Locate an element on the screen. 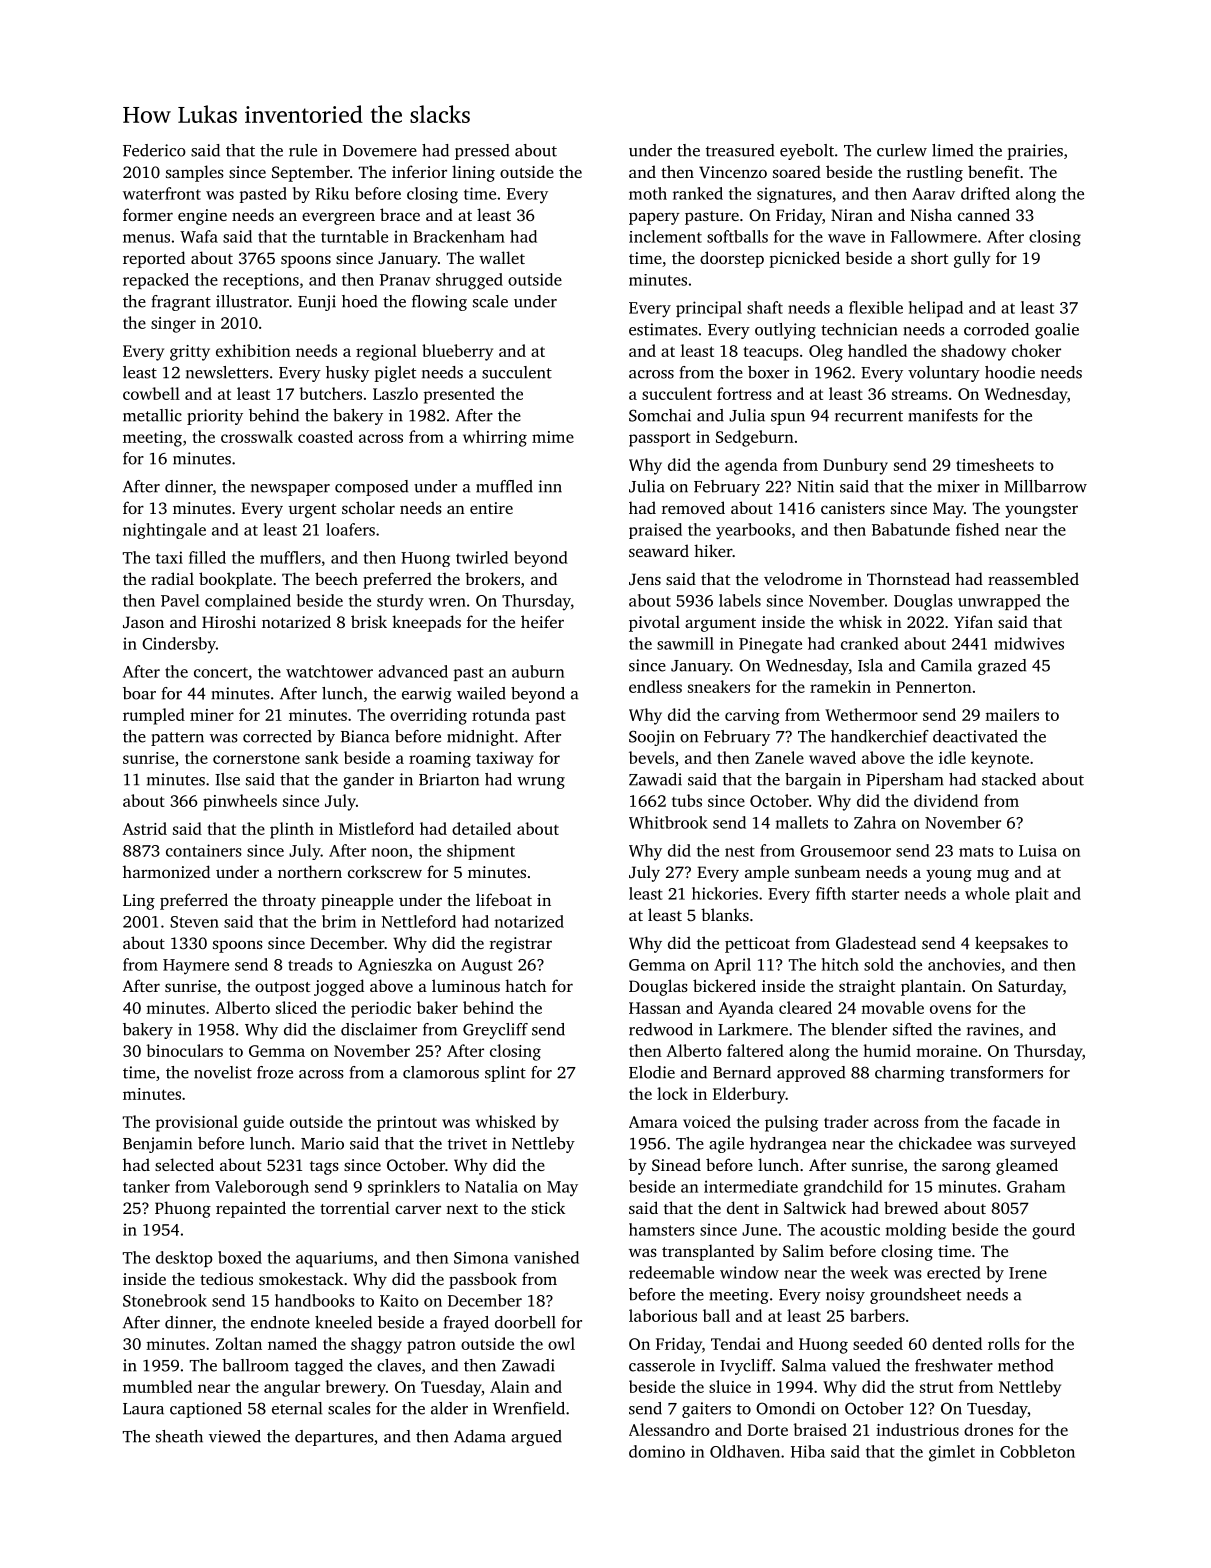 The height and width of the screenshot is (1568, 1211). Eunji is located at coordinates (317, 303).
